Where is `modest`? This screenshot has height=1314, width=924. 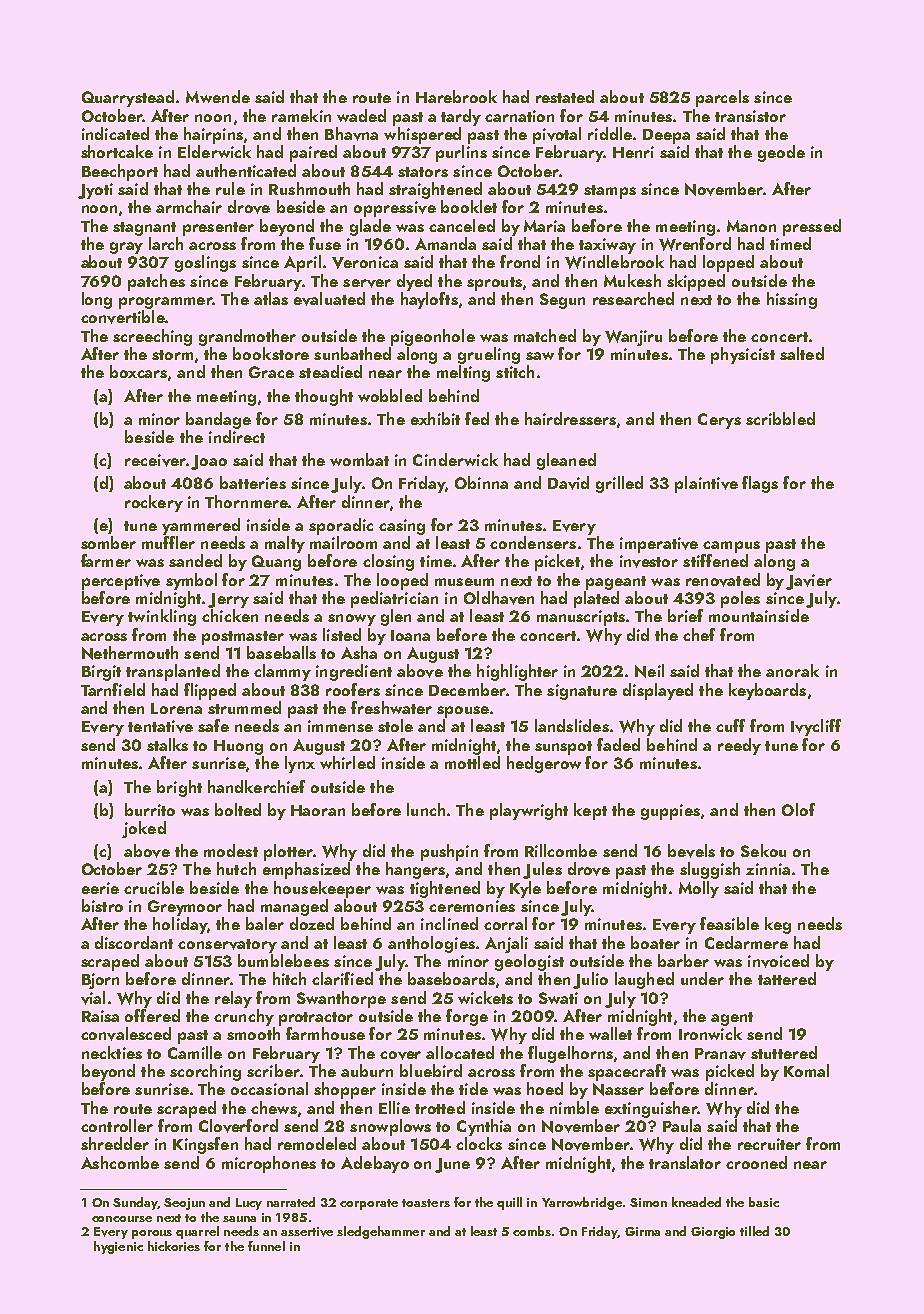
modest is located at coordinates (231, 850).
